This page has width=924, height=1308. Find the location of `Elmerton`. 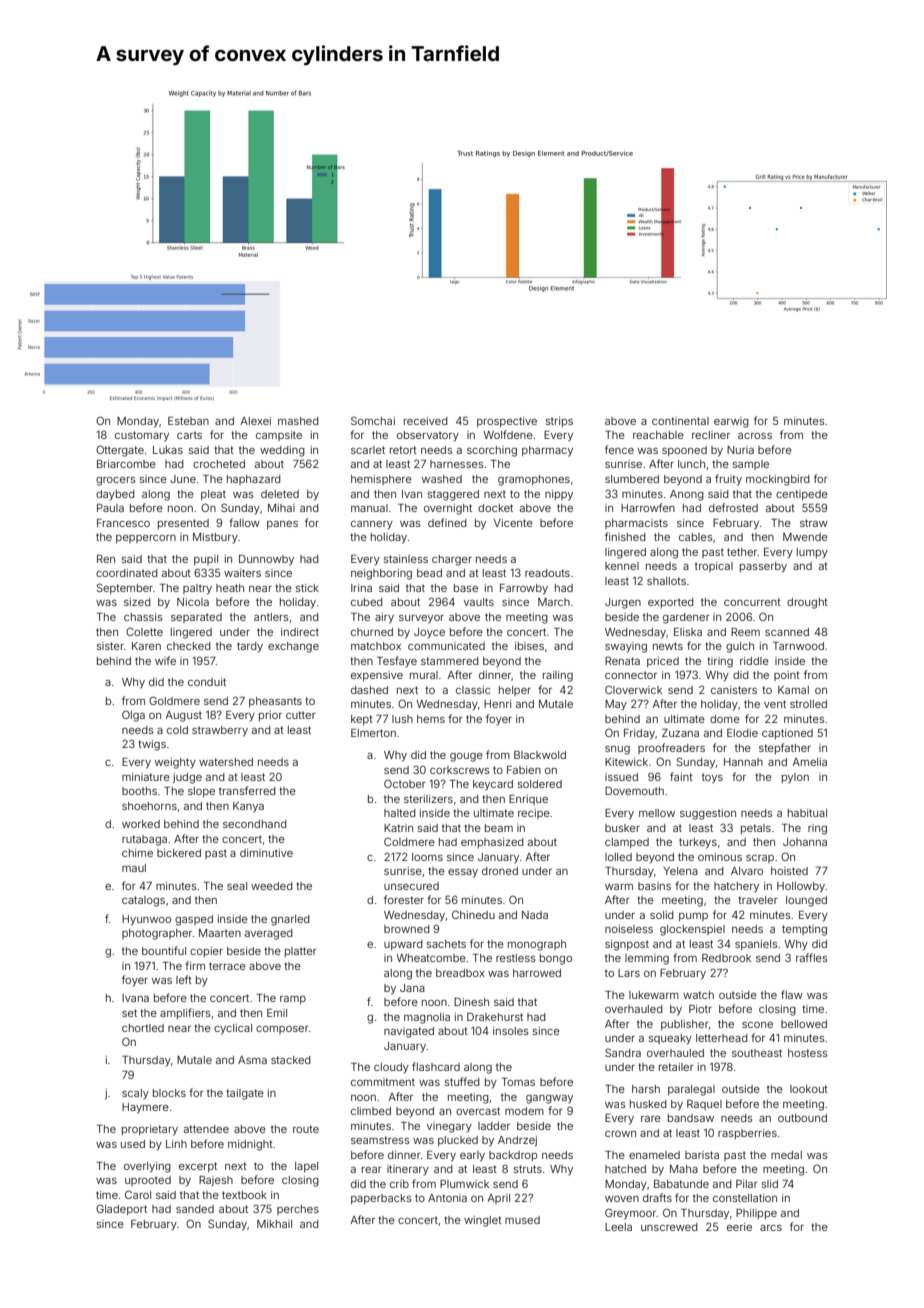

Elmerton is located at coordinates (373, 733).
